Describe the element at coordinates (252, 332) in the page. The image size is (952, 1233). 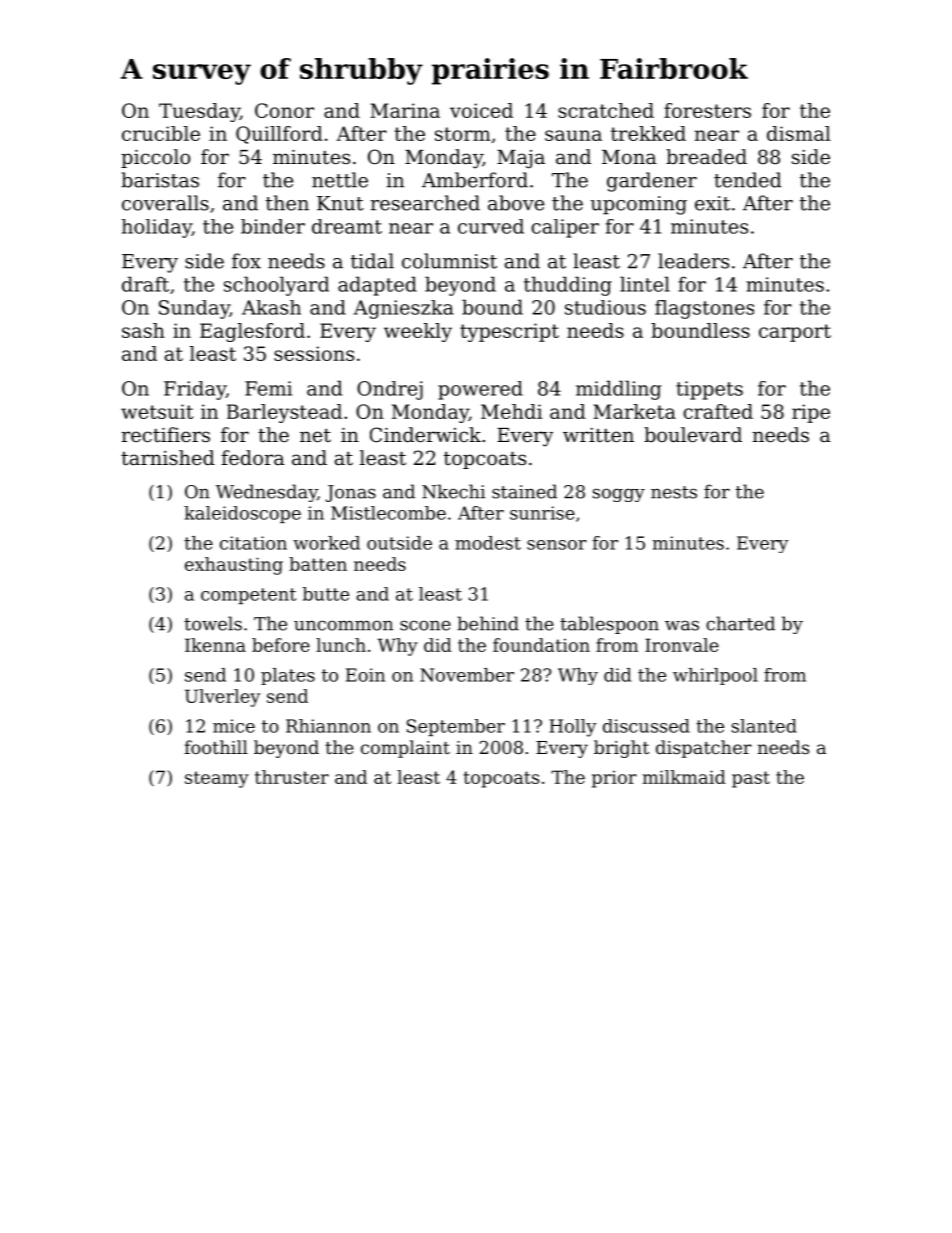
I see `Eaglesford` at that location.
